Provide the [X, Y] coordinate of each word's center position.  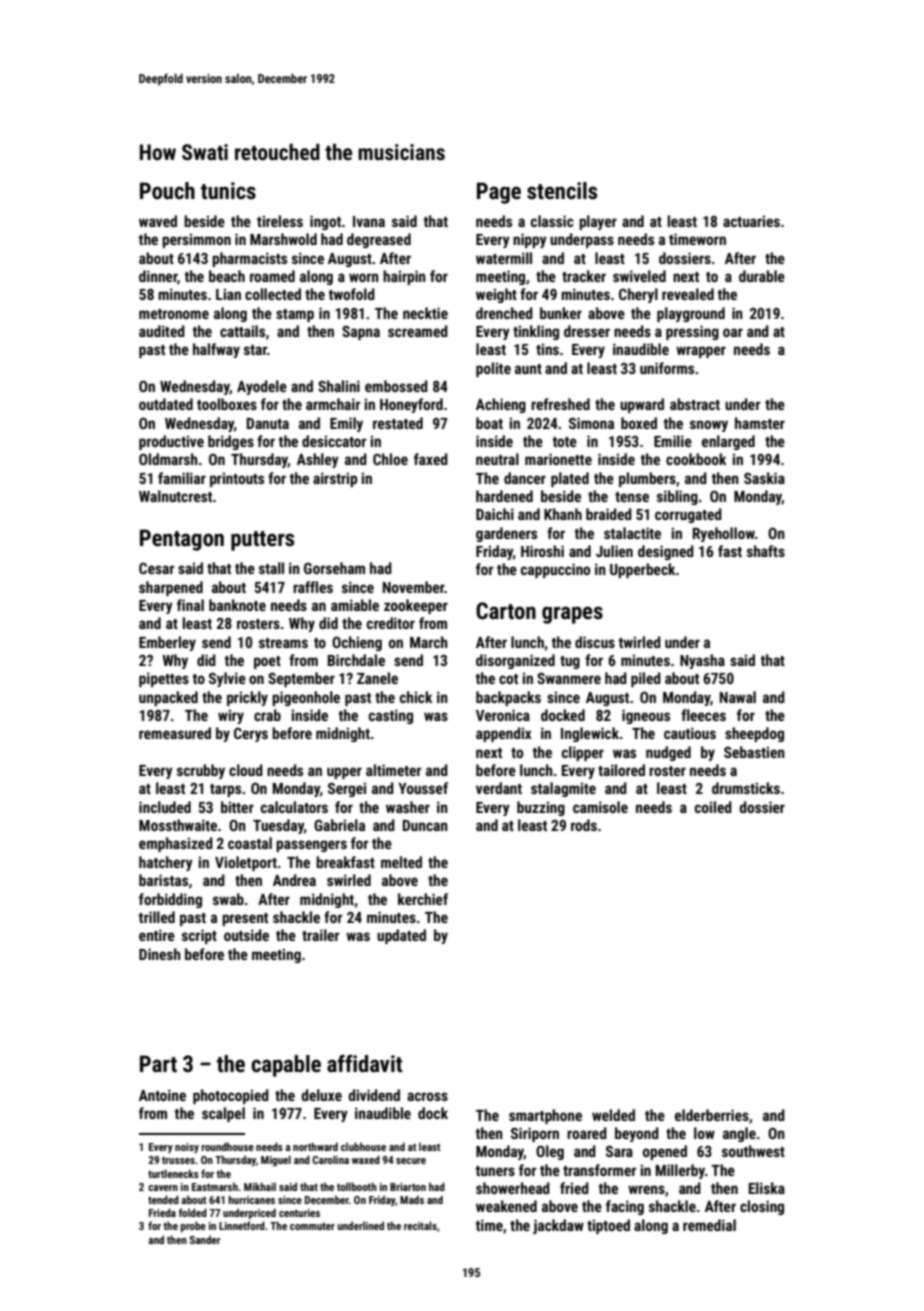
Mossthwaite [178, 825]
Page [499, 193]
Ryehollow [724, 534]
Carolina [330, 1159]
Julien [614, 551]
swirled [349, 880]
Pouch [167, 191]
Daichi [495, 514]
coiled [713, 807]
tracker [584, 276]
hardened [504, 496]
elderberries [712, 1115]
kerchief [423, 899]
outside [246, 935]
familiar [182, 478]
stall [271, 568]
